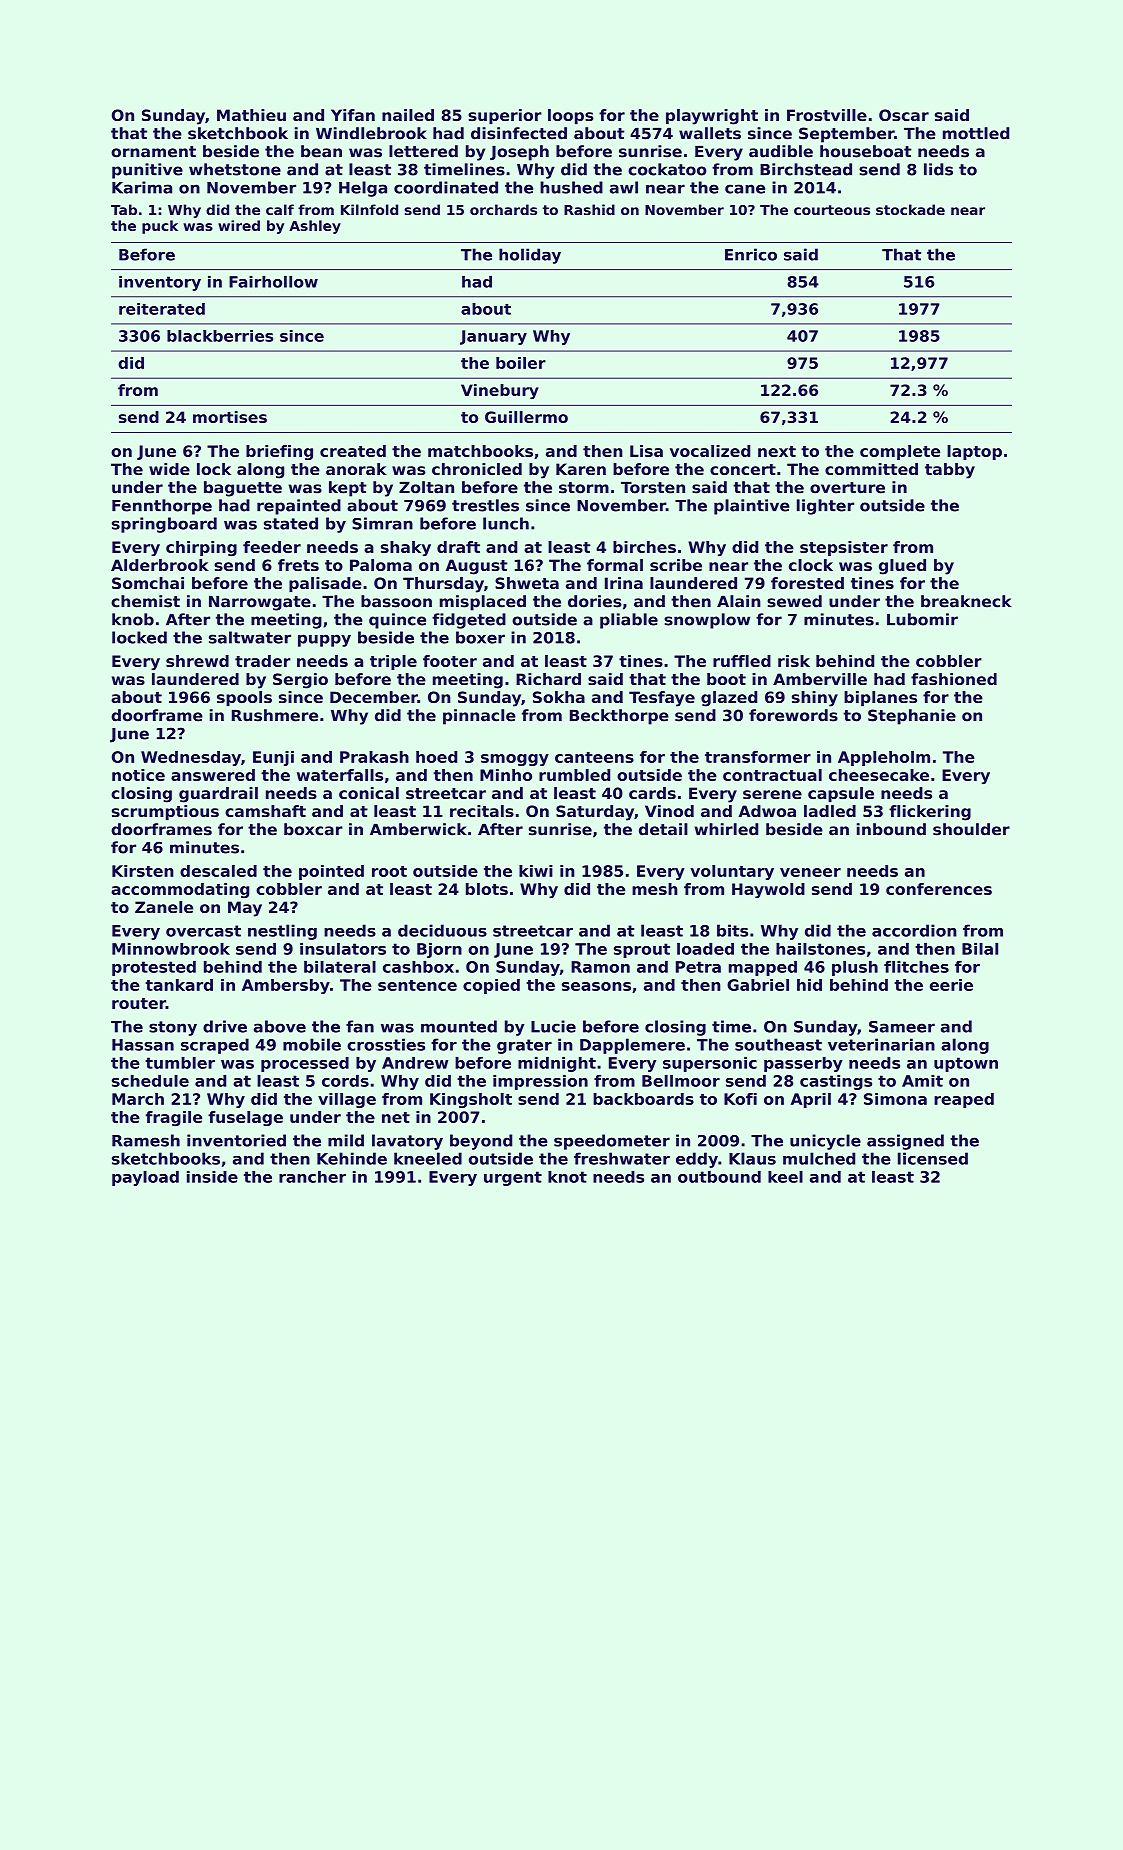  Describe the element at coordinates (340, 775) in the screenshot. I see `waterfalls` at that location.
